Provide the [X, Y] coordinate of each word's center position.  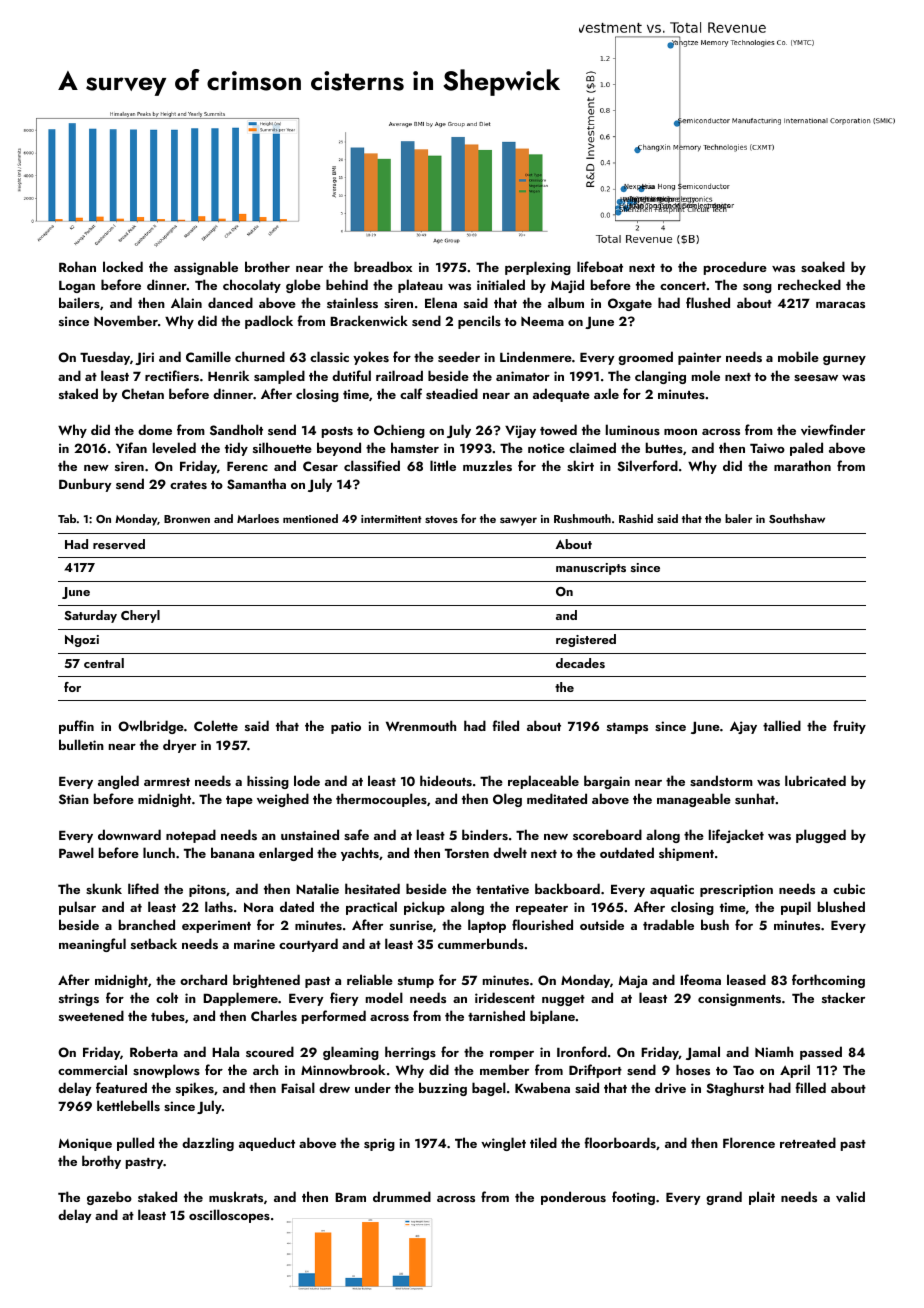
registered [586, 640]
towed [558, 429]
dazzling [208, 1144]
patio [346, 727]
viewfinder [833, 429]
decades [580, 663]
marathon [802, 465]
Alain [186, 302]
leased [746, 979]
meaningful [92, 945]
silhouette [282, 447]
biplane [552, 1017]
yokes [371, 358]
